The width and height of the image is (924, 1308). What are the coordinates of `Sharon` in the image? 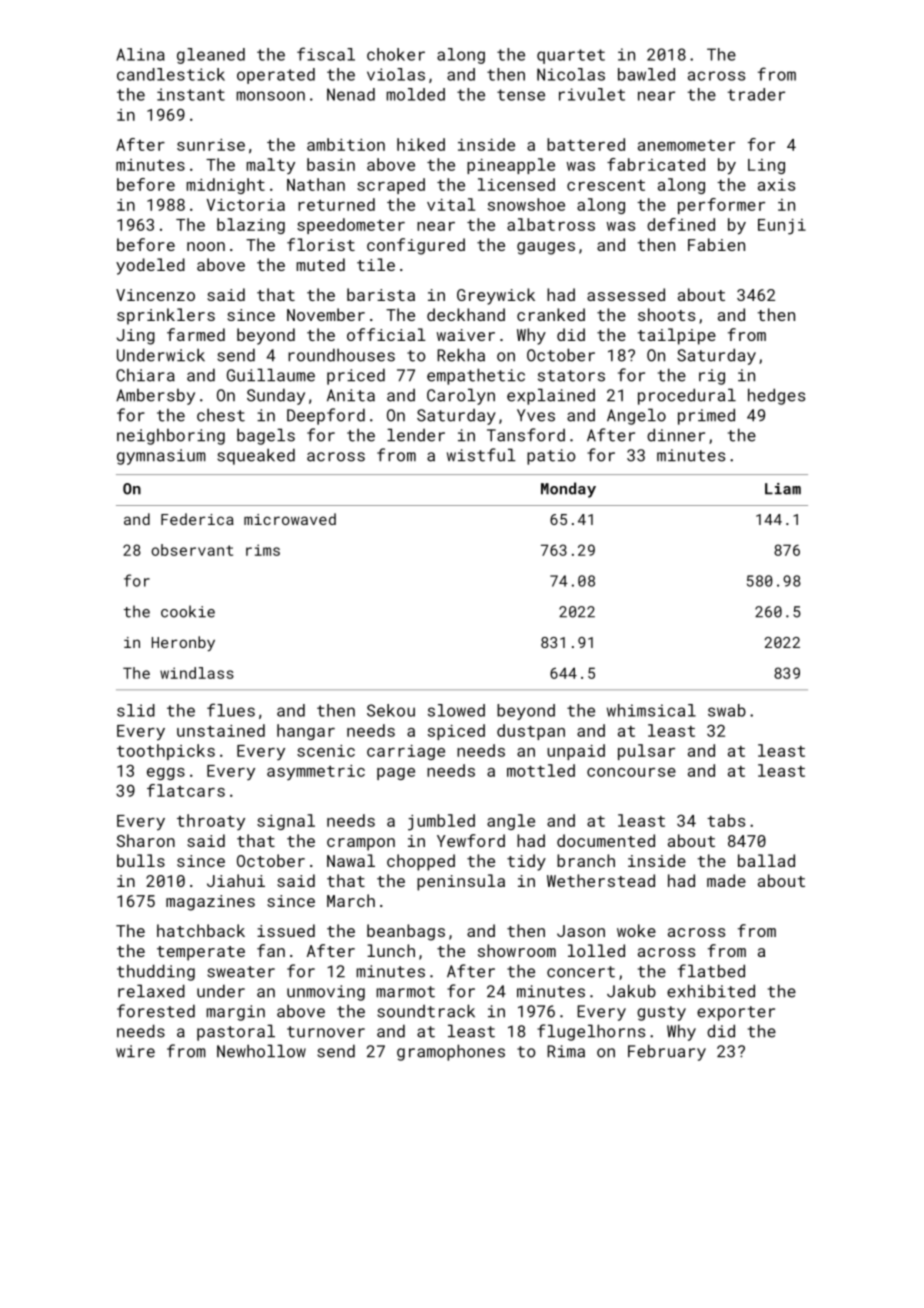 It's located at (146, 840).
